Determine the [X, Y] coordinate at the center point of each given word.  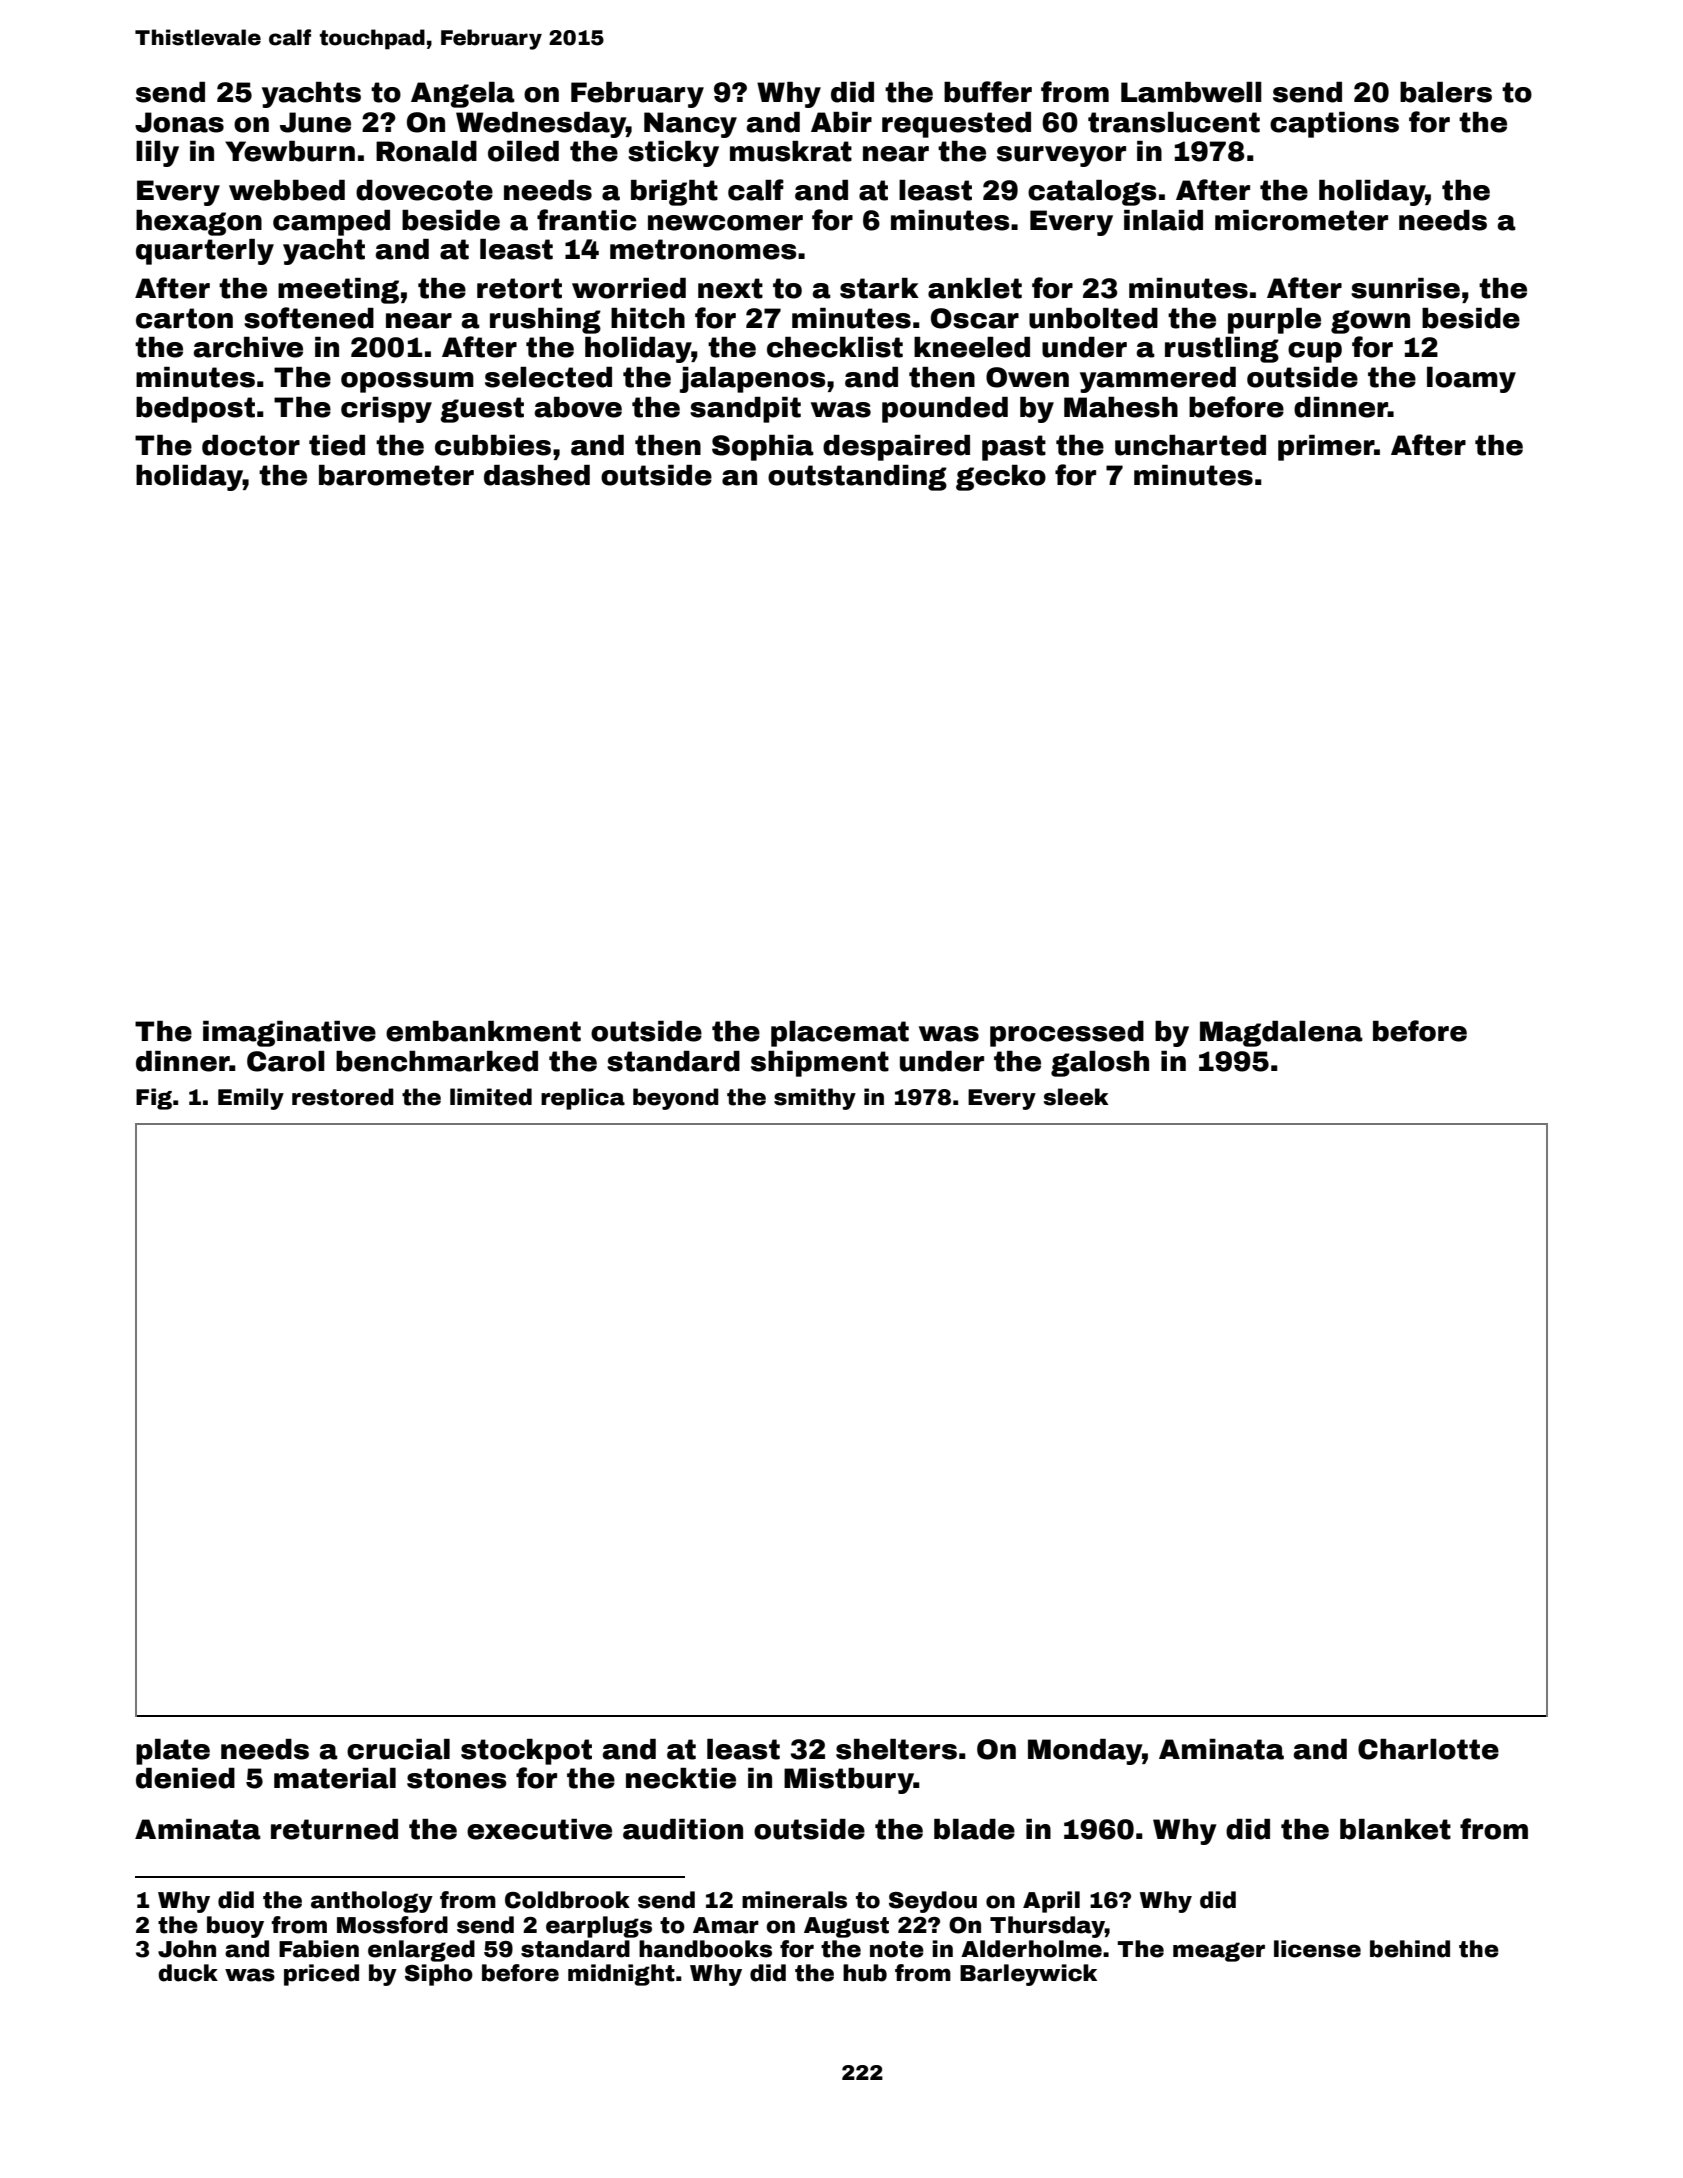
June [315, 122]
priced [321, 1975]
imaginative [289, 1034]
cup [1315, 352]
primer [1326, 448]
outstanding [857, 478]
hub [865, 1973]
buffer [988, 92]
